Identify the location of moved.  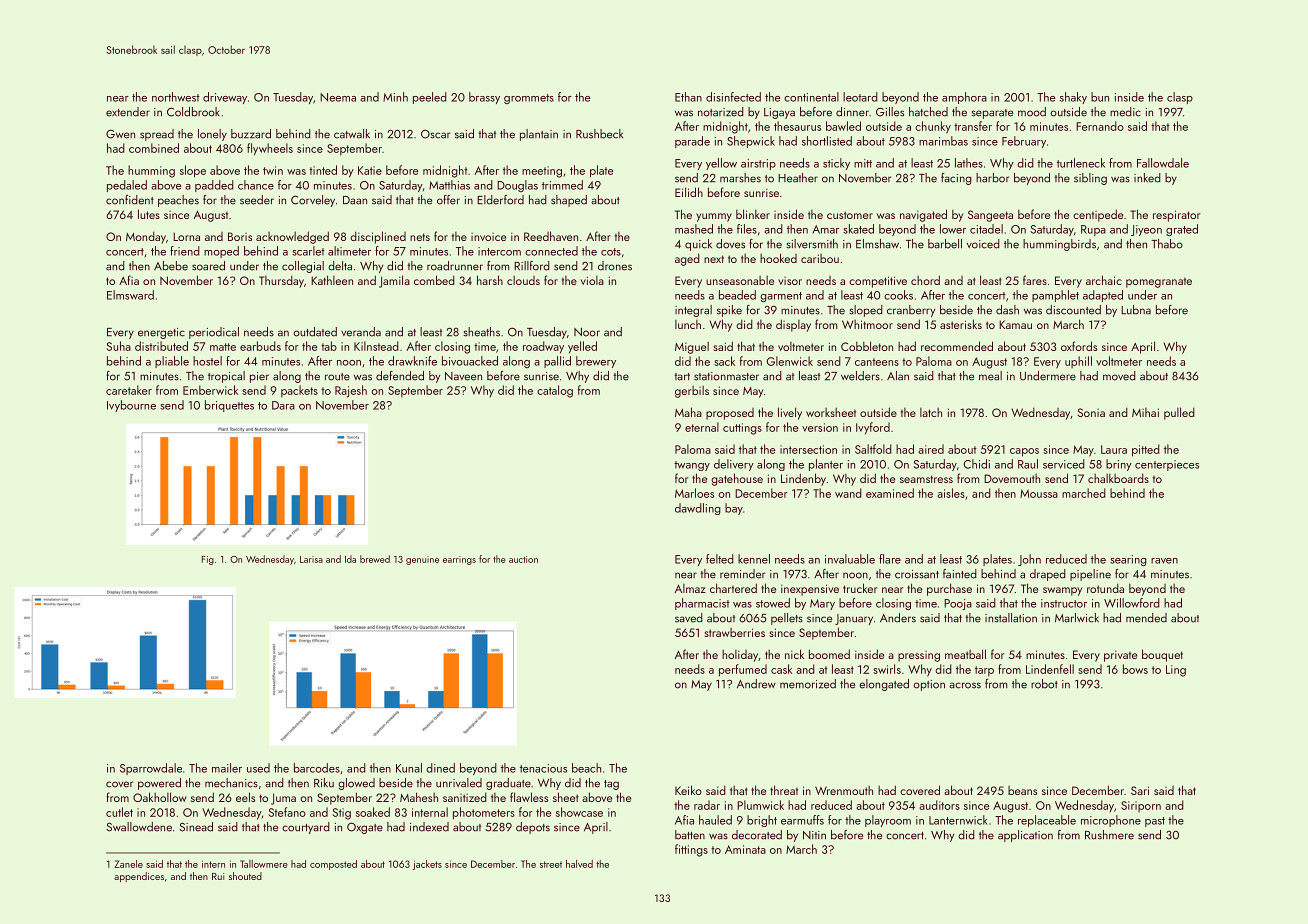
(1119, 376).
